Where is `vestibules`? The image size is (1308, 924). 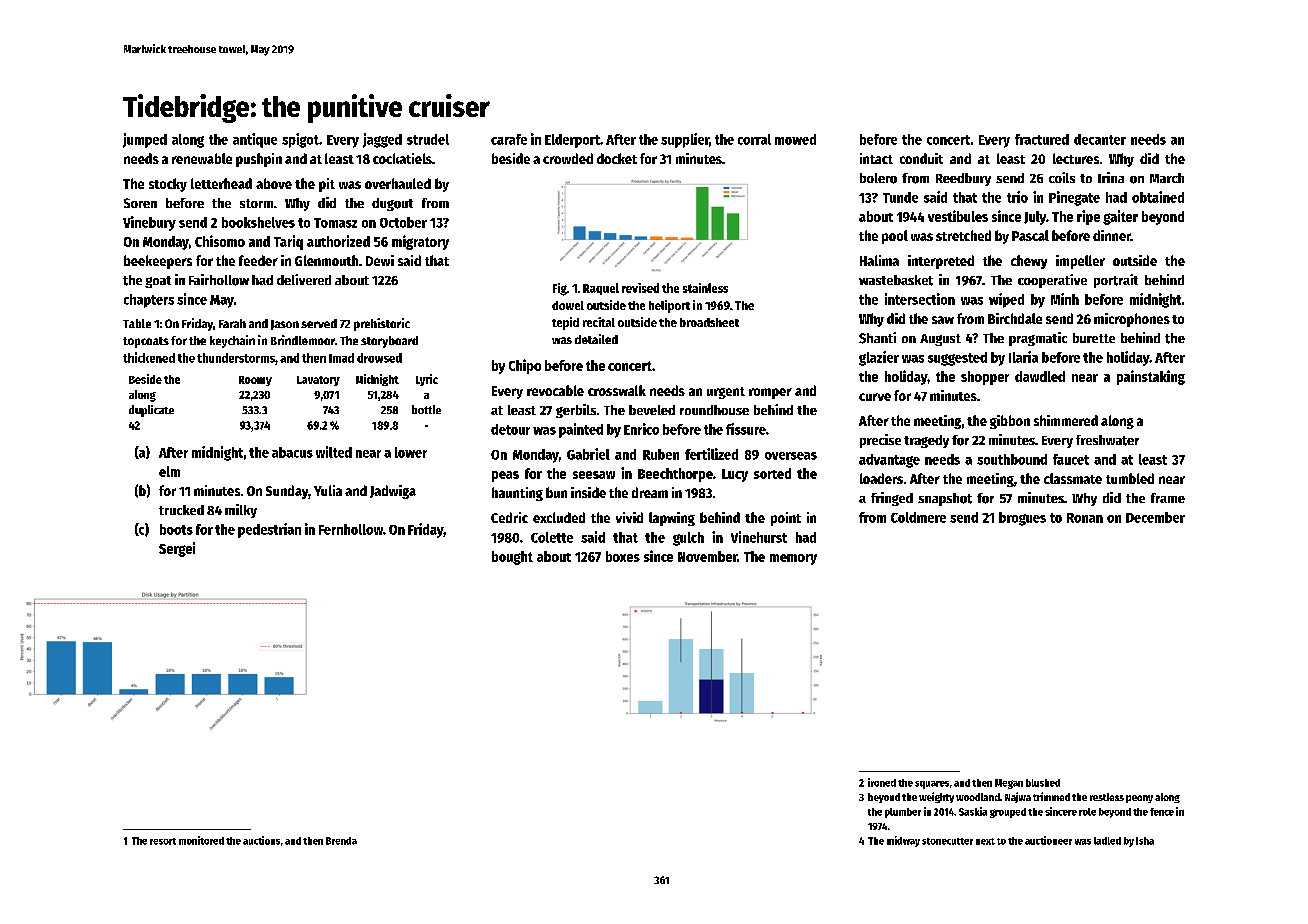 vestibules is located at coordinates (958, 216).
